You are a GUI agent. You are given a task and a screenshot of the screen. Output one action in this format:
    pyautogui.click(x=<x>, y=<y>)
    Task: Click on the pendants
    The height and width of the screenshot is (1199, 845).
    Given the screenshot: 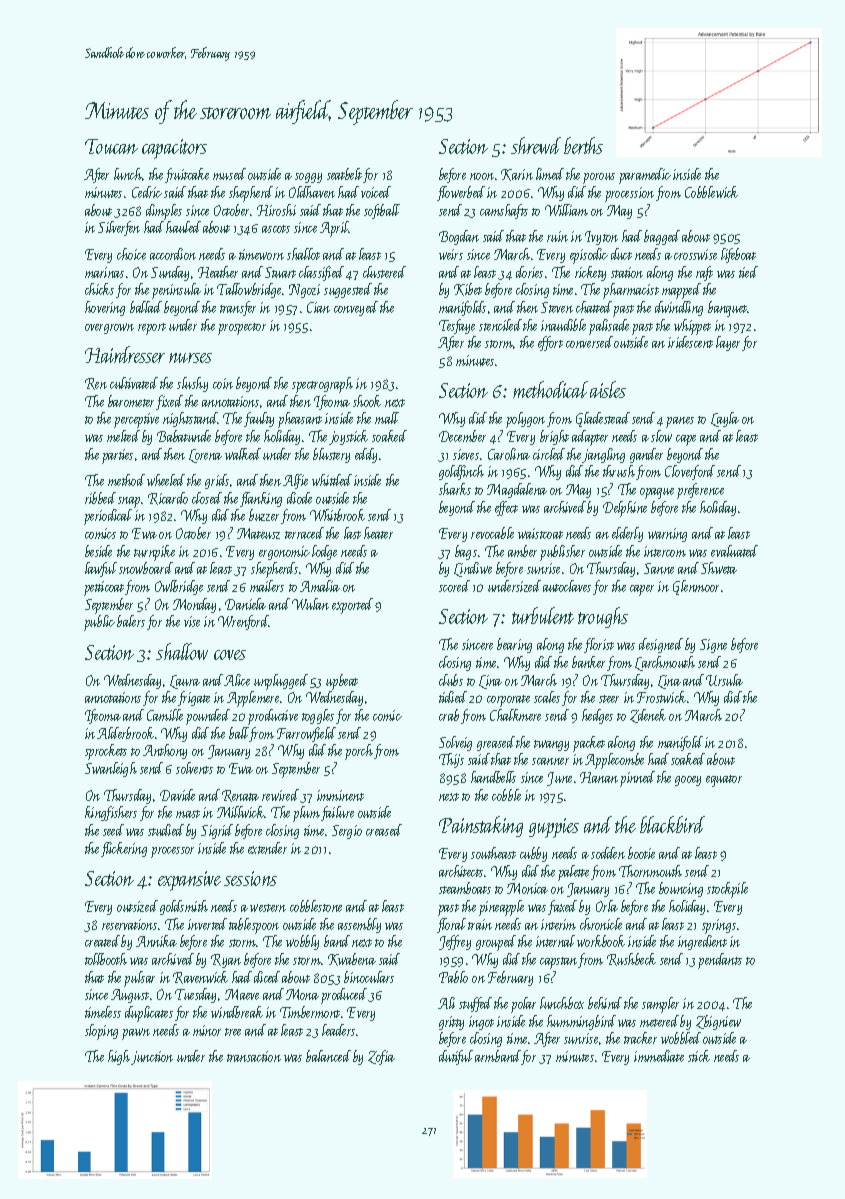 What is the action you would take?
    pyautogui.click(x=720, y=961)
